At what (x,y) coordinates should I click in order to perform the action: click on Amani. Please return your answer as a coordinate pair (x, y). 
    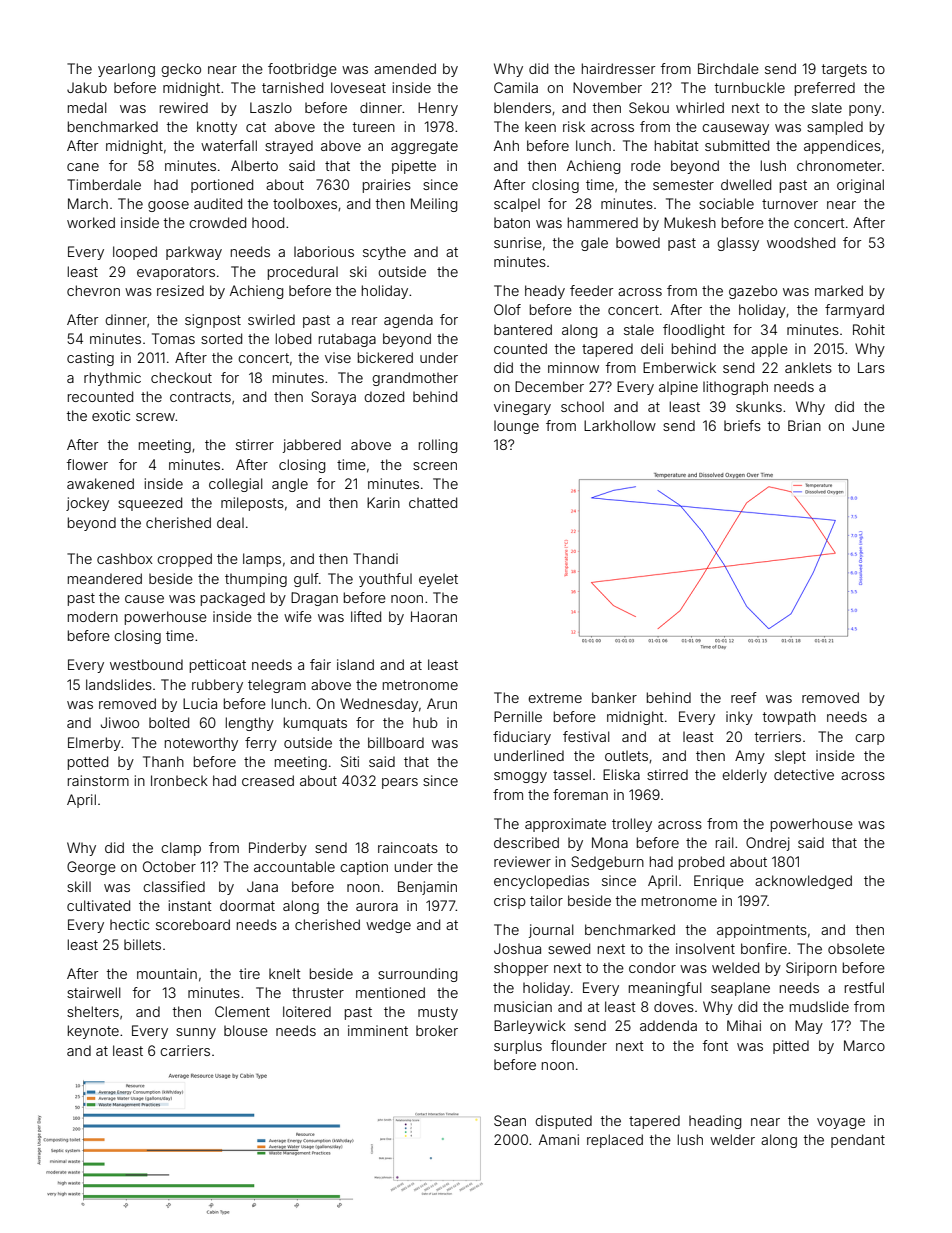
    Looking at the image, I should click on (559, 1139).
